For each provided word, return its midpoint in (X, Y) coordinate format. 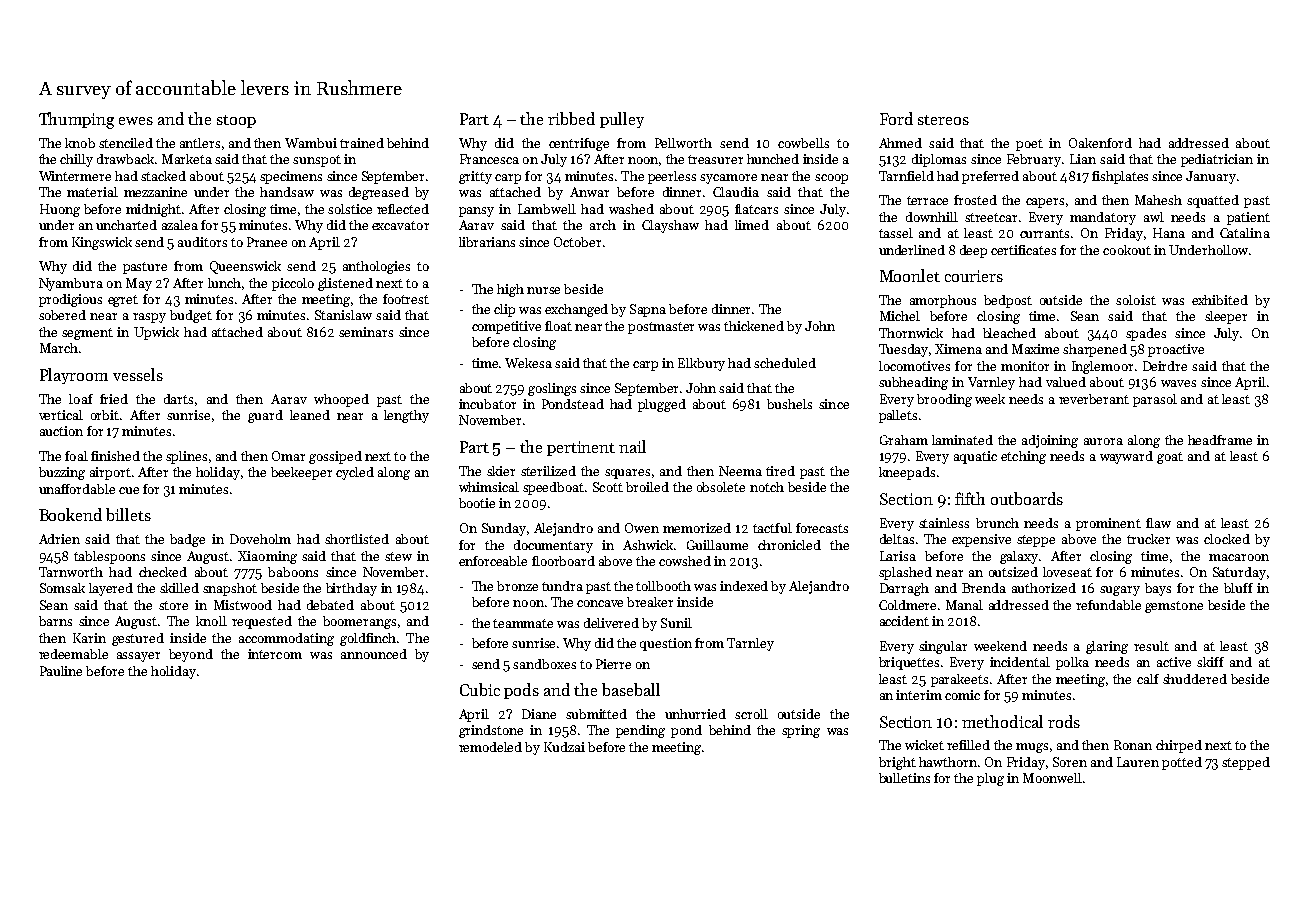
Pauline (61, 671)
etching (1023, 457)
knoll (211, 621)
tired (780, 471)
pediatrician (1217, 160)
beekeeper (301, 473)
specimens (291, 177)
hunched (773, 159)
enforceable (493, 561)
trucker (1148, 539)
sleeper (1226, 317)
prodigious (70, 300)
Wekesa (528, 363)
